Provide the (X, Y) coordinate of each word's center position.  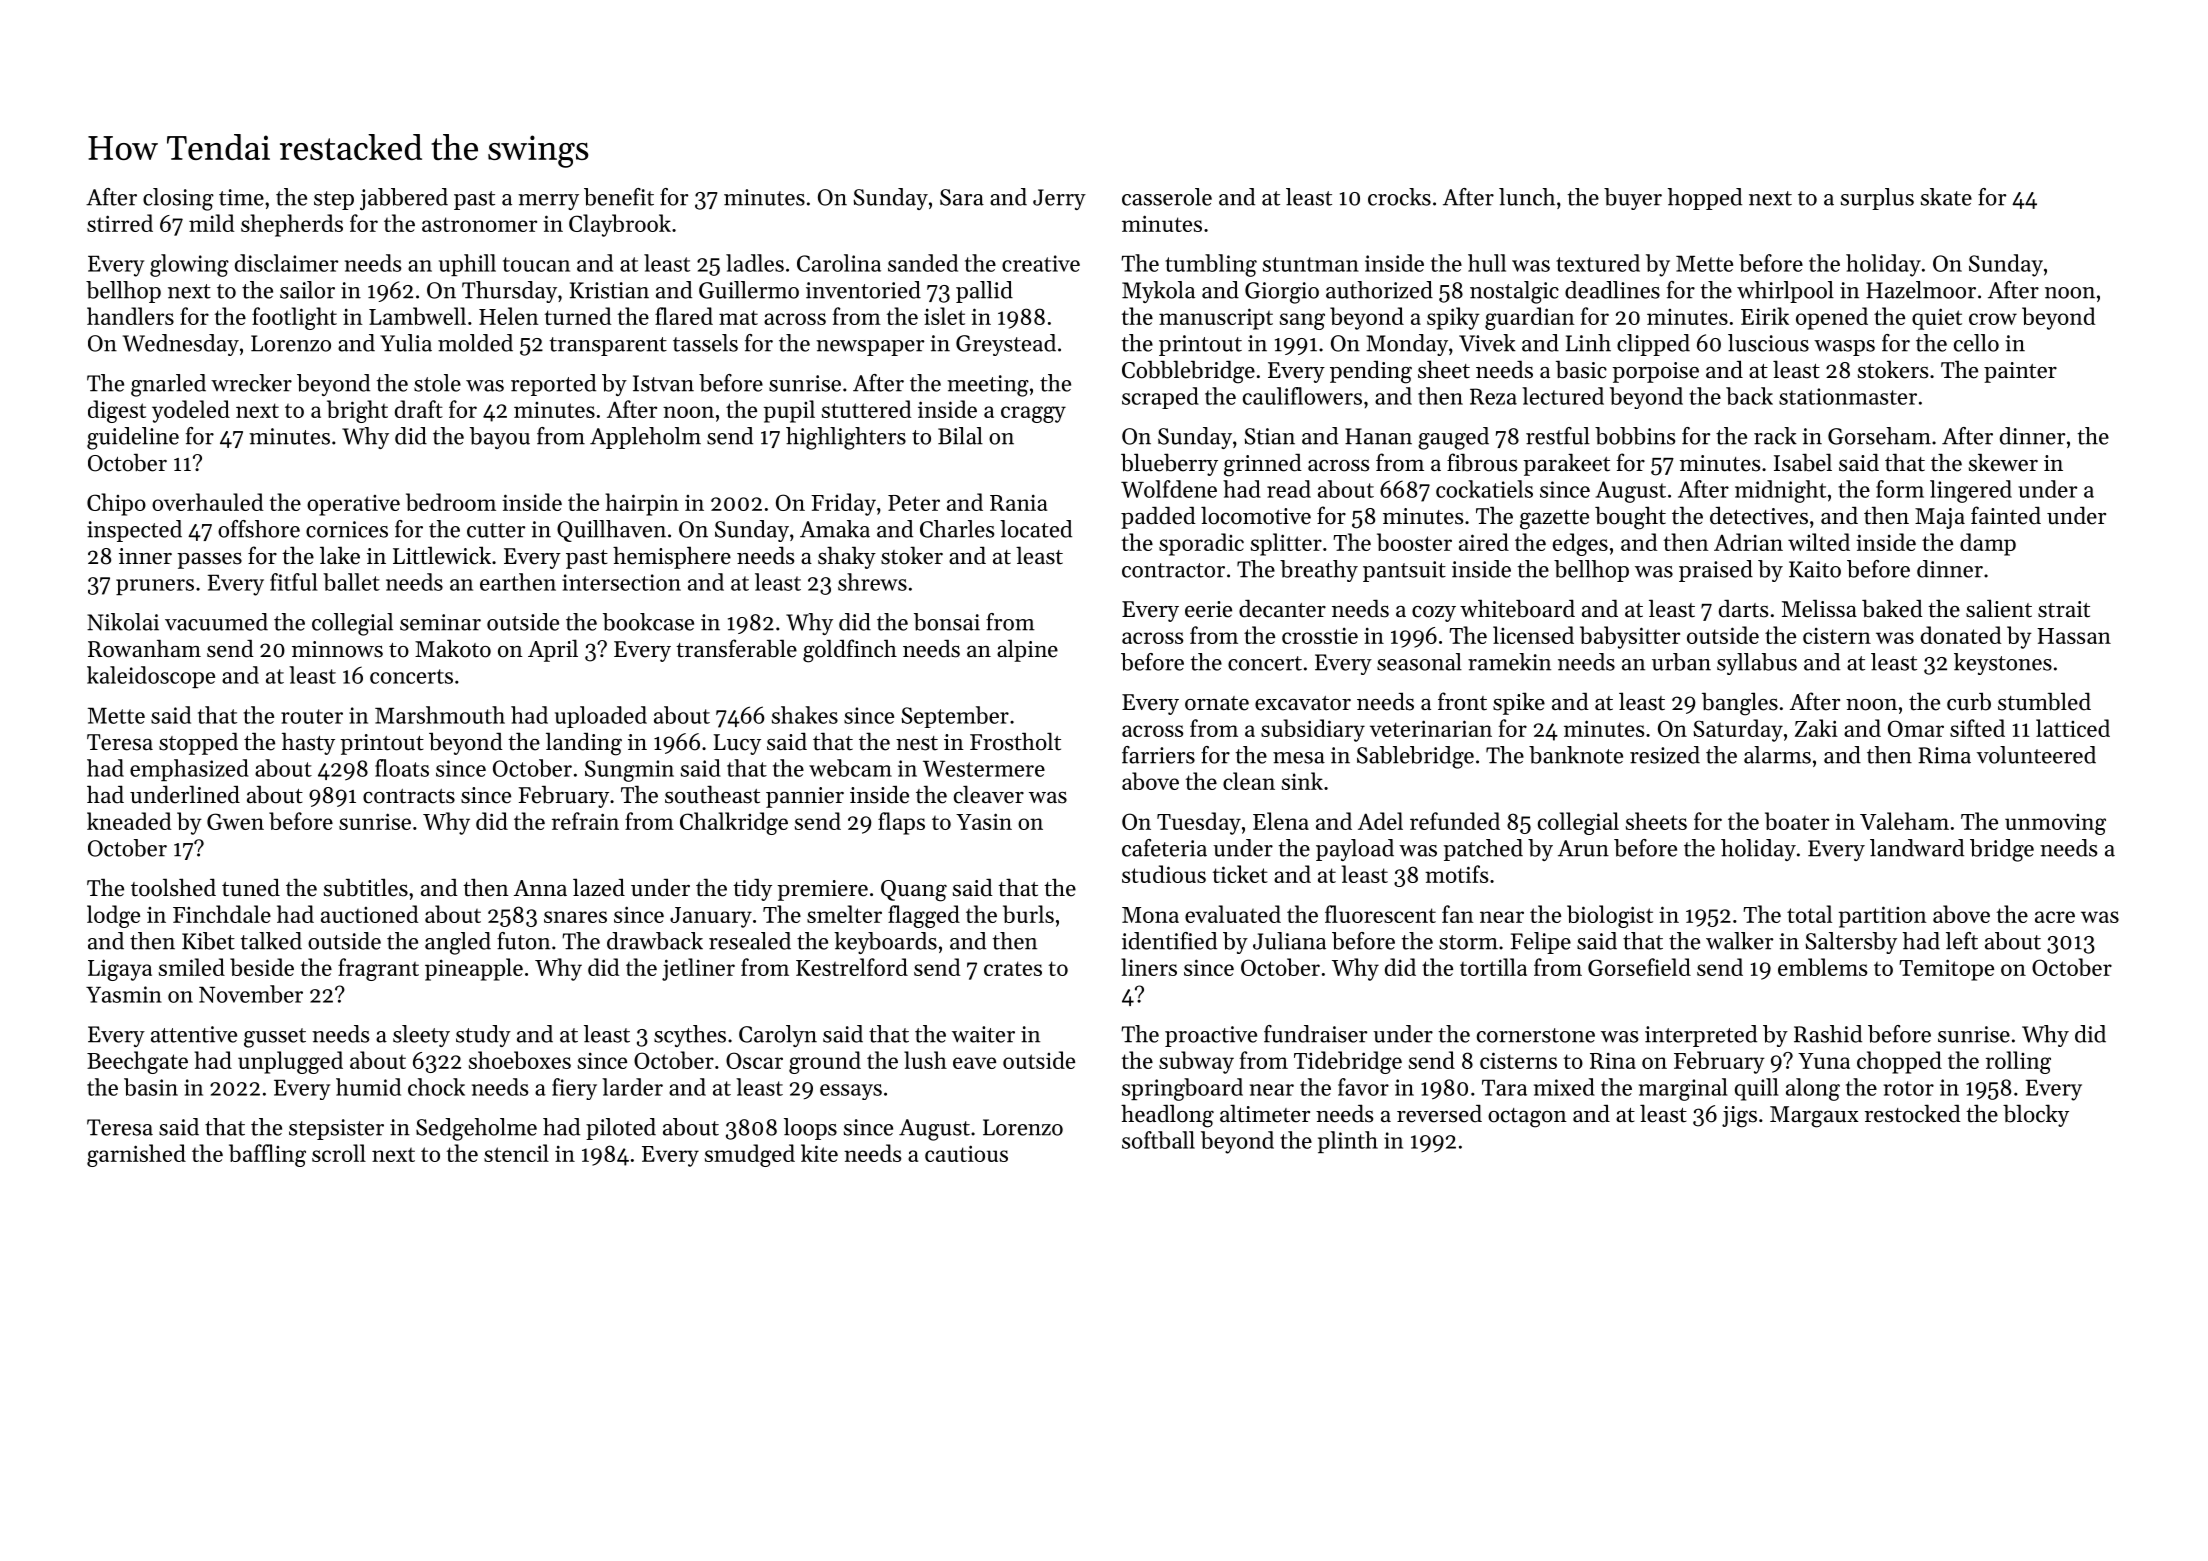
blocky (2036, 1115)
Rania (1018, 503)
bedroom (451, 502)
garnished (136, 1155)
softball (1158, 1140)
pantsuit (1404, 571)
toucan (536, 264)
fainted (2006, 515)
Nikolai (123, 622)
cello (1976, 343)
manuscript (1216, 319)
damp (1988, 544)
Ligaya (120, 970)
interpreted (1701, 1036)
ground (825, 1062)
